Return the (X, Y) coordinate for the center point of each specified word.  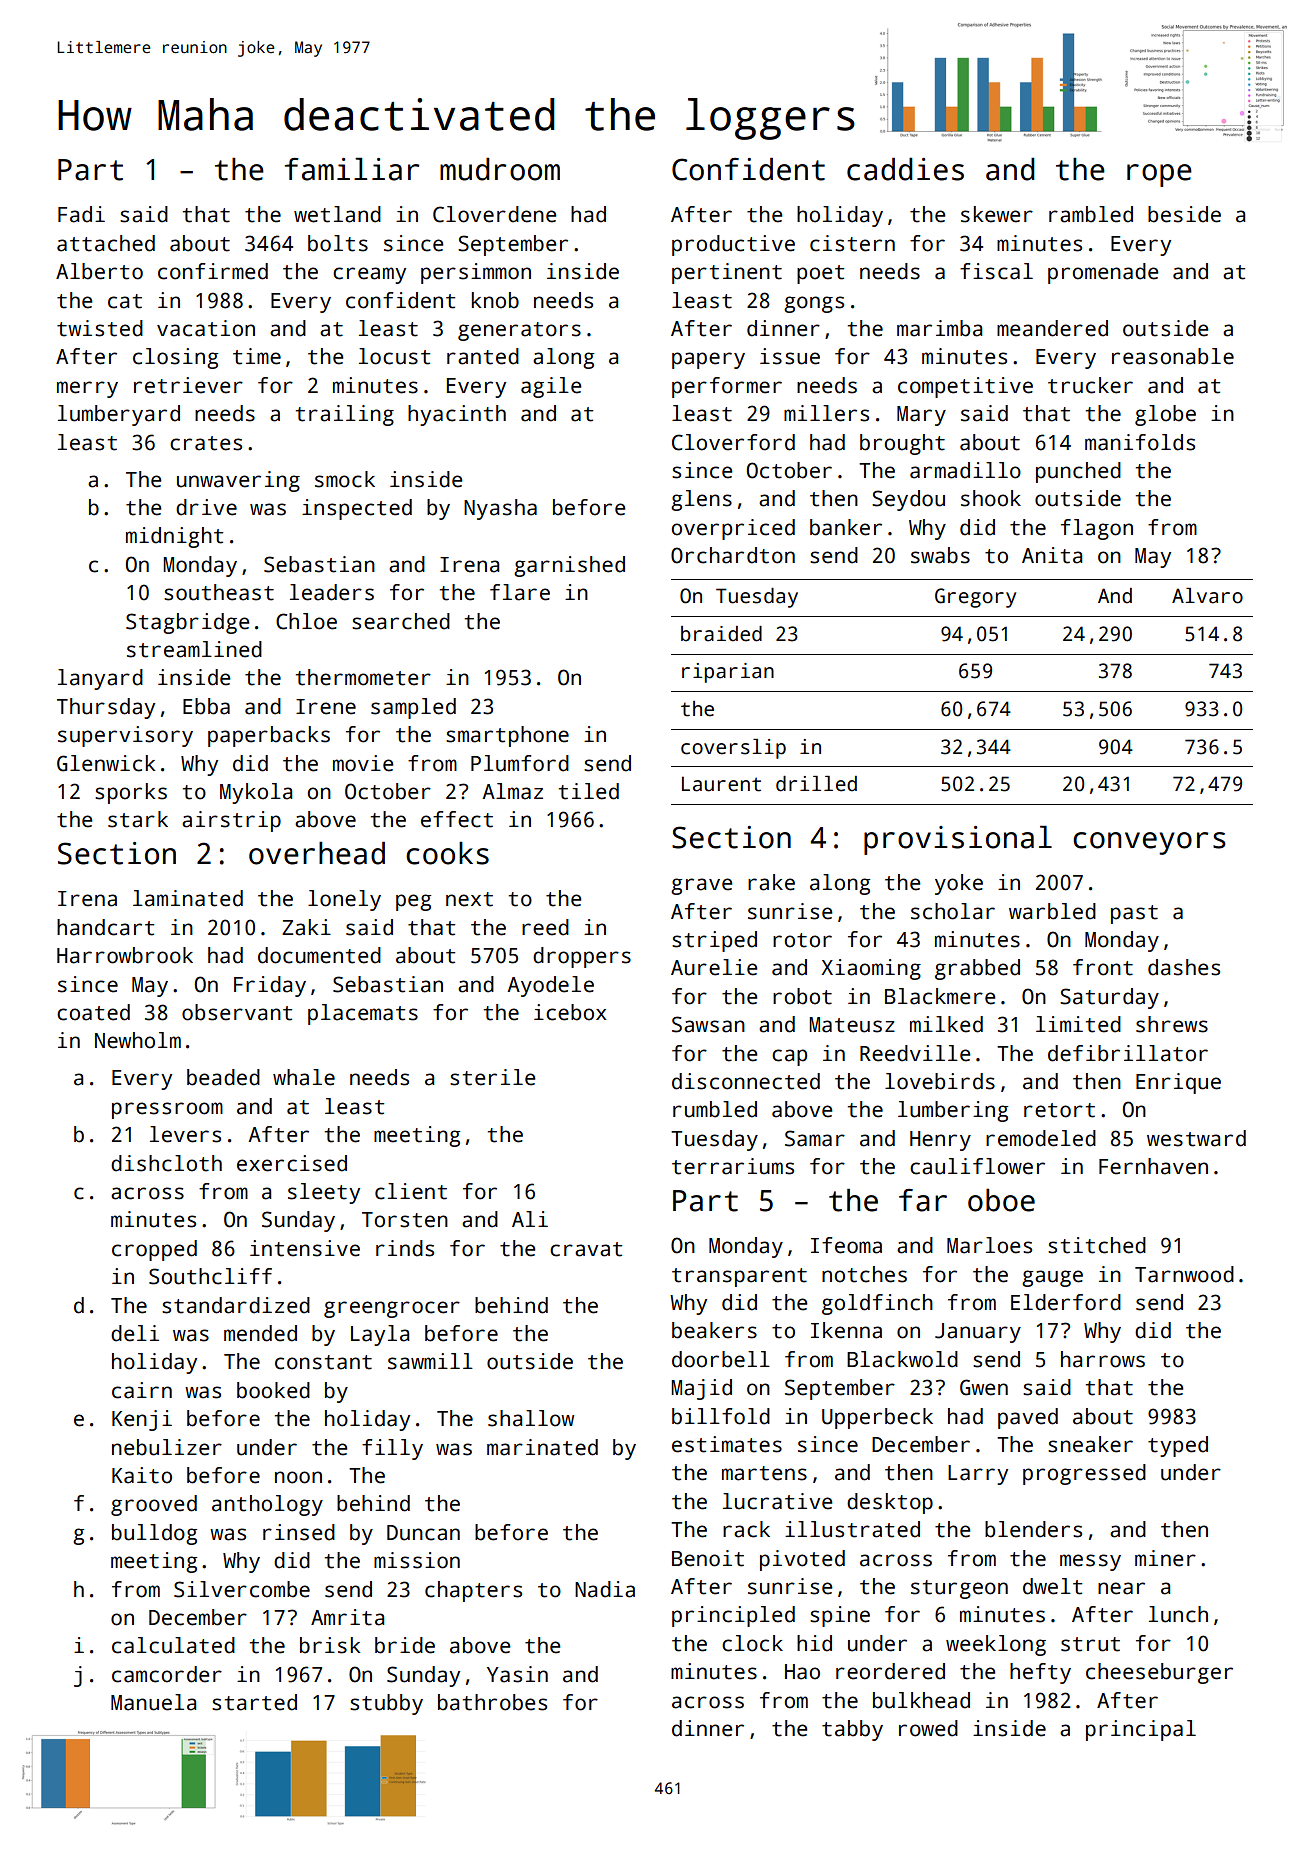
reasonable (1173, 356)
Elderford (1066, 1302)
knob (495, 300)
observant (237, 1012)
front (1103, 967)
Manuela (153, 1702)
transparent (739, 1277)
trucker (1090, 385)
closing (175, 358)
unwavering (238, 481)
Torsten (405, 1220)
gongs (814, 304)
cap (789, 1057)
